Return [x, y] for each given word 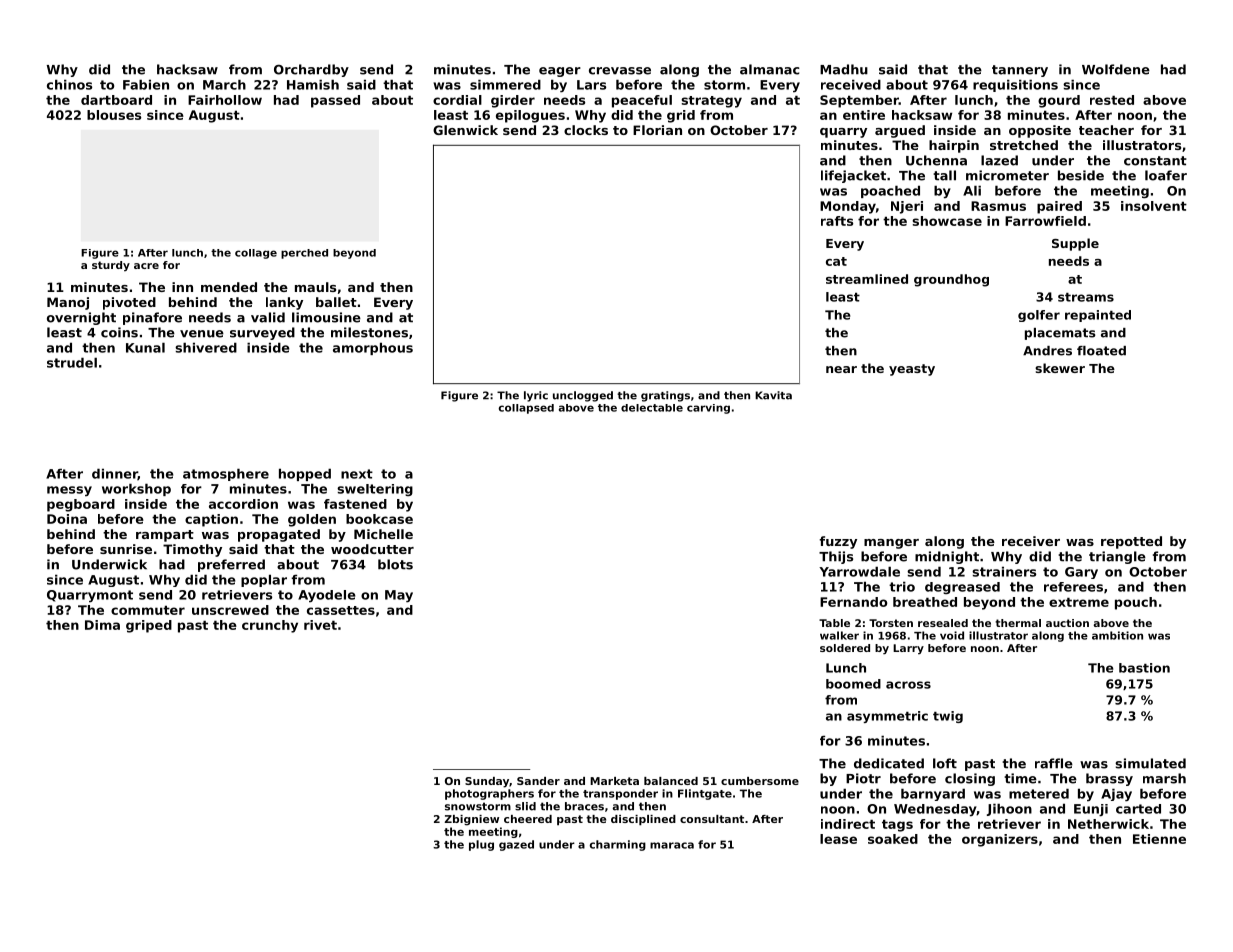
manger [891, 544]
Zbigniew [471, 820]
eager [560, 72]
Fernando [853, 602]
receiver [1031, 541]
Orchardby [311, 70]
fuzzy [838, 542]
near [841, 369]
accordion [243, 504]
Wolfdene [1116, 69]
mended [229, 287]
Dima [102, 625]
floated [1101, 351]
